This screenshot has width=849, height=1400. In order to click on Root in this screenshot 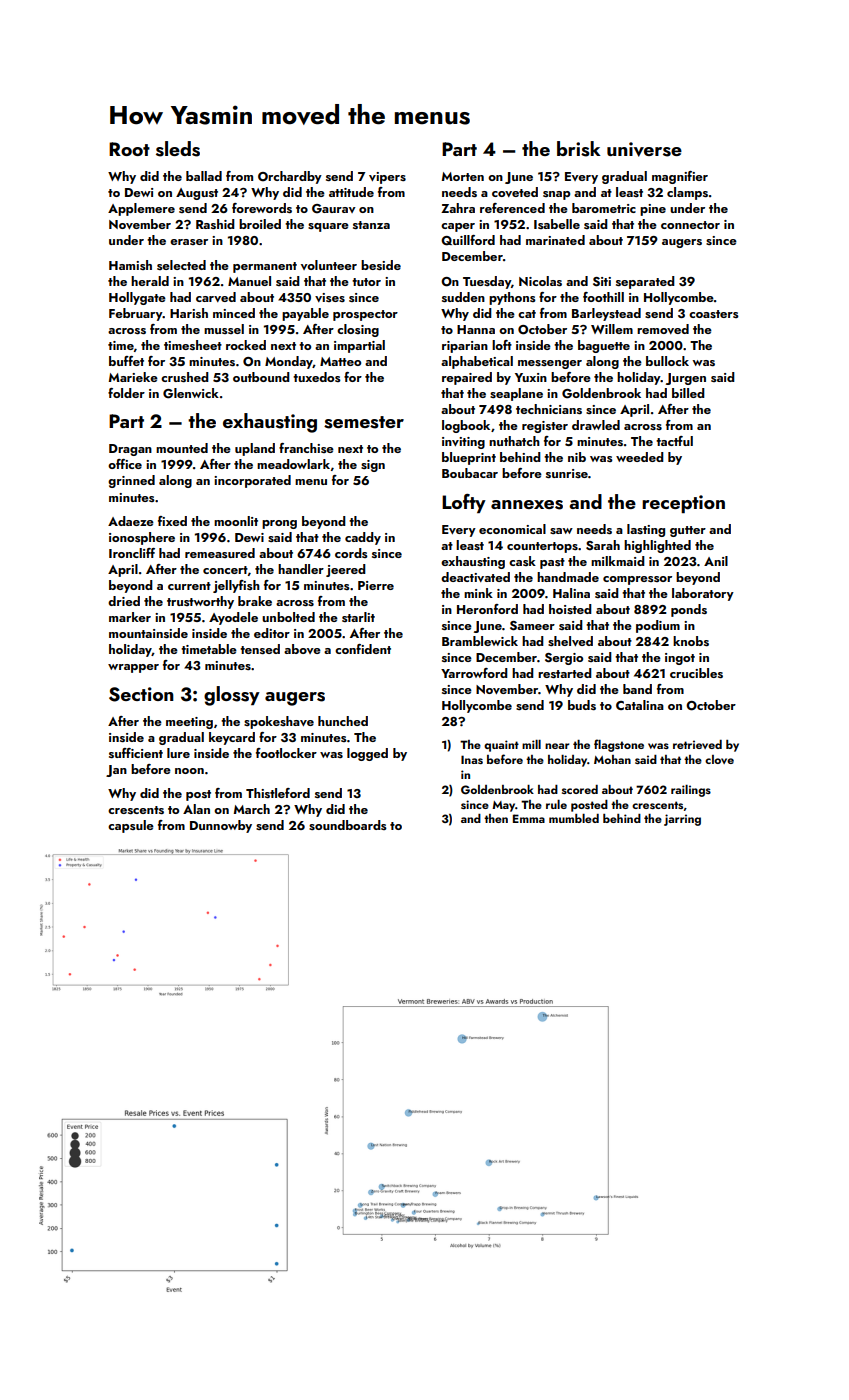, I will do `click(129, 149)`.
